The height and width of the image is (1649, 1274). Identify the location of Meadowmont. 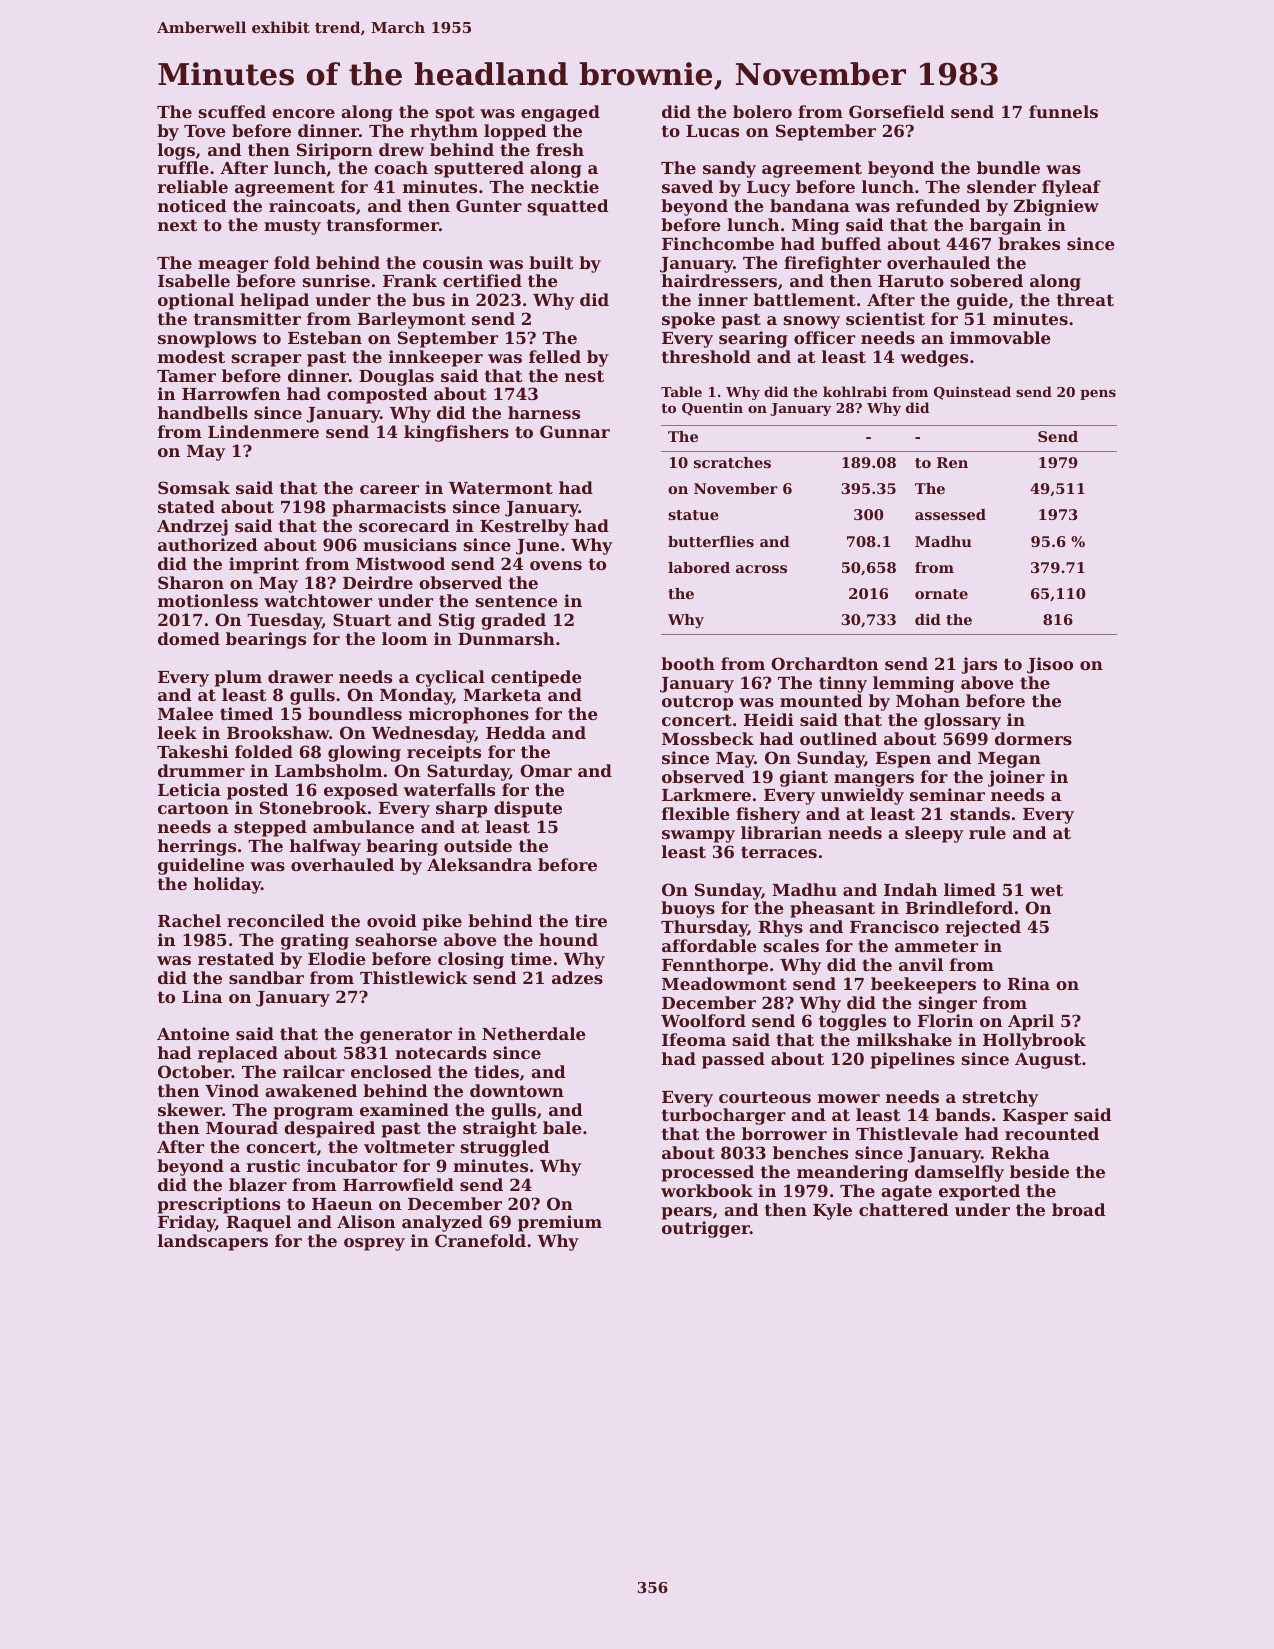
(724, 983).
